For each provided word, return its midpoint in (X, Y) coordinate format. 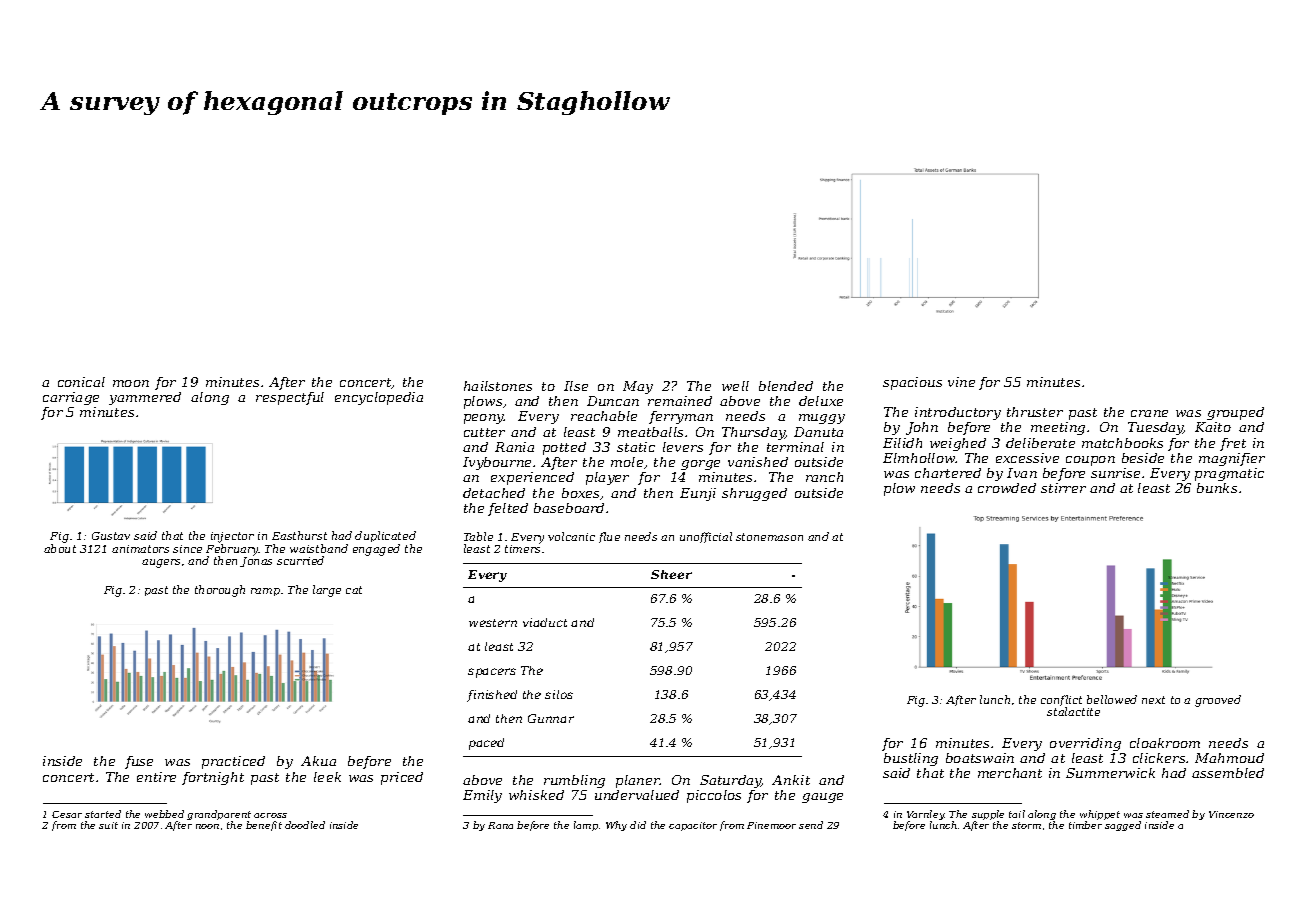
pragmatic (1229, 474)
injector (232, 537)
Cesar (67, 814)
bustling (911, 759)
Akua (318, 761)
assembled (1228, 773)
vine (961, 382)
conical (81, 382)
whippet (1100, 815)
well (735, 386)
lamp (586, 826)
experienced (532, 478)
